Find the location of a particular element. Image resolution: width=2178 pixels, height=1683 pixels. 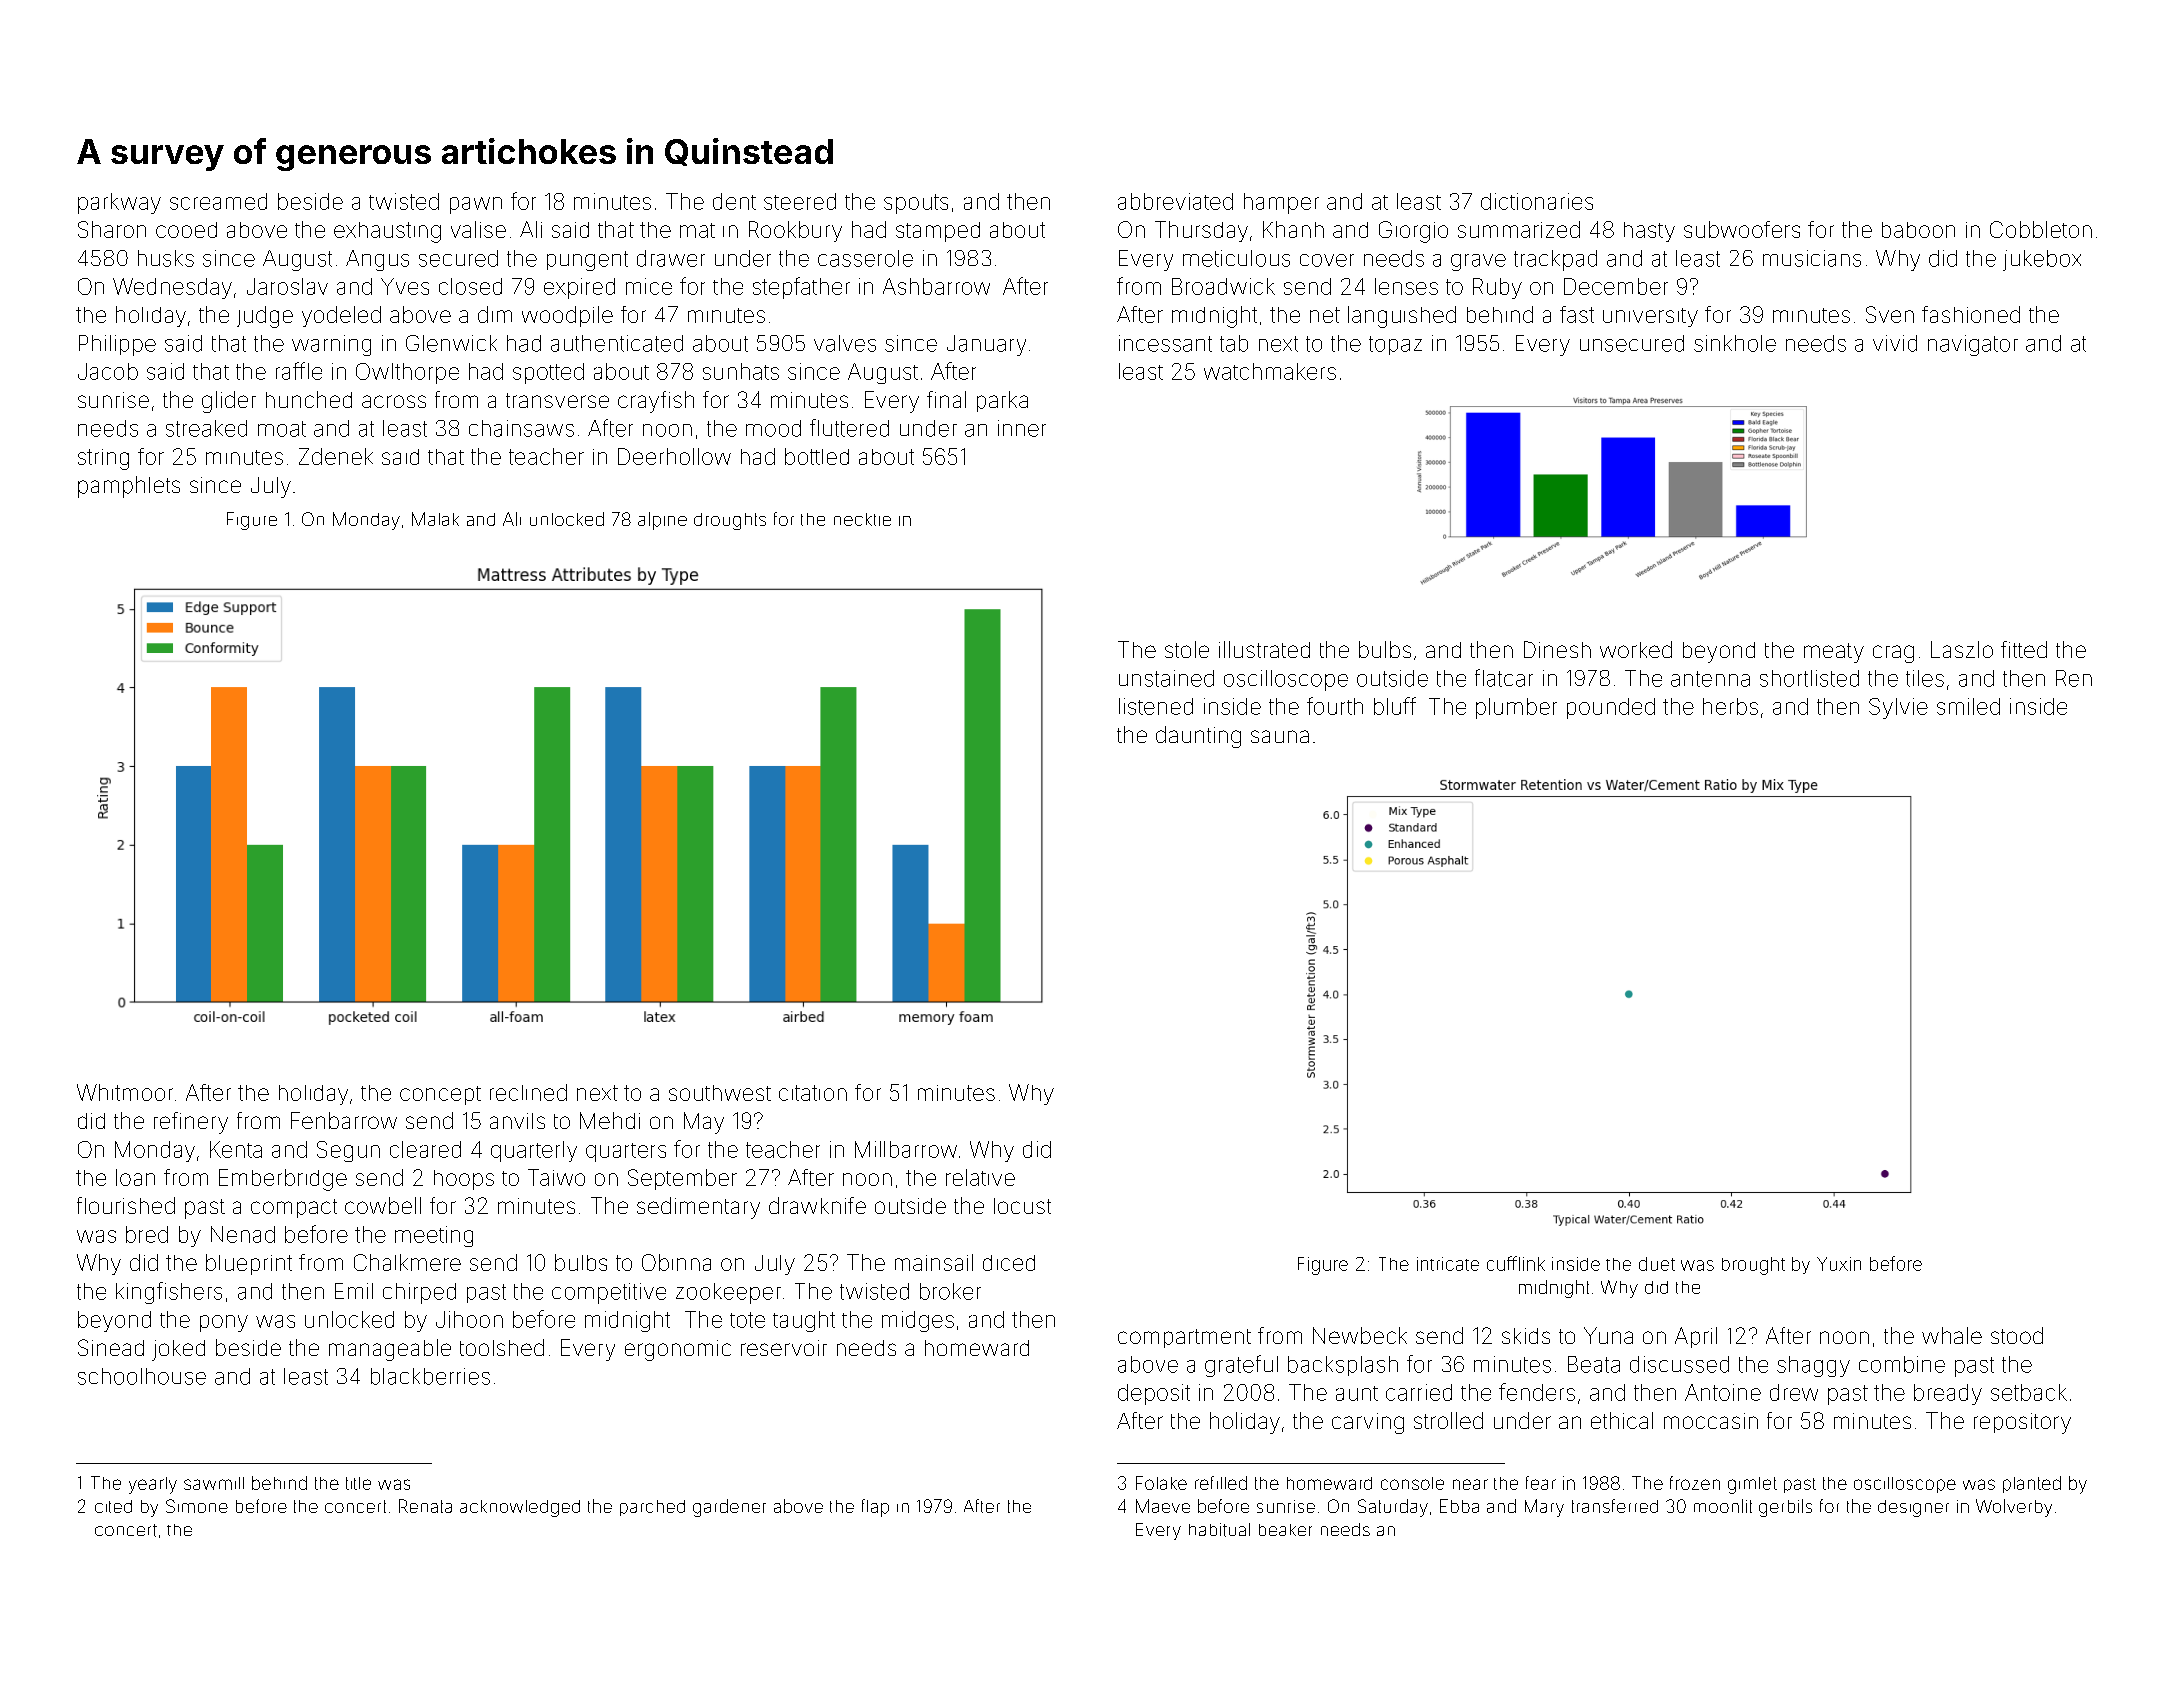

Sylvie is located at coordinates (1898, 708).
